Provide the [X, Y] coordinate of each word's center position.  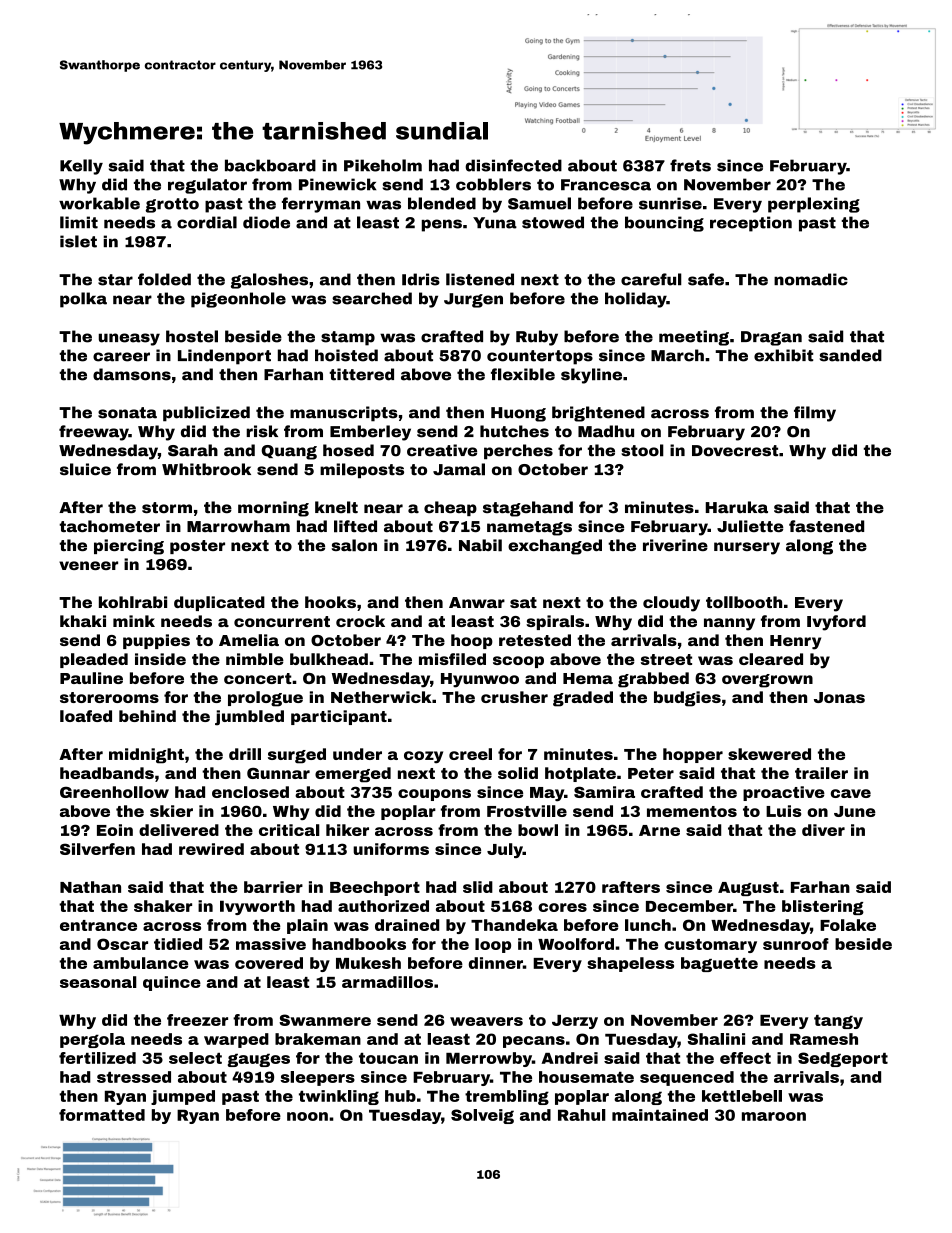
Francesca [606, 185]
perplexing [814, 205]
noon [307, 1116]
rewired [211, 849]
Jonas [839, 697]
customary [710, 946]
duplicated [219, 603]
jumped [183, 1097]
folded [164, 279]
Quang [289, 452]
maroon [774, 1116]
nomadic [811, 279]
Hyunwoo [480, 680]
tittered [361, 374]
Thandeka [514, 925]
